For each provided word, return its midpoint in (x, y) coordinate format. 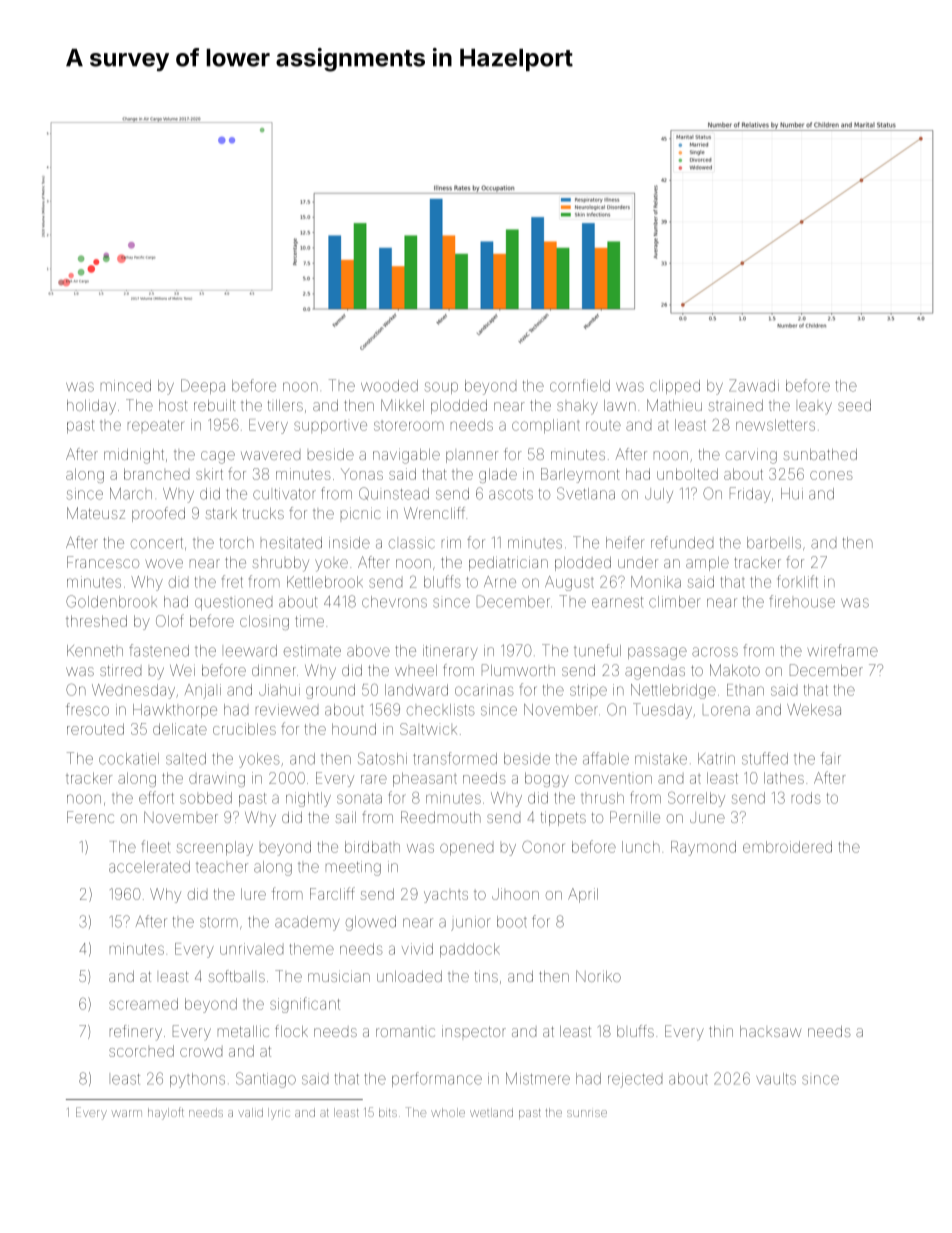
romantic (405, 1032)
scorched (141, 1051)
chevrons (394, 602)
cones (831, 475)
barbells (774, 543)
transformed (455, 758)
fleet (156, 846)
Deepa (203, 386)
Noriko (598, 976)
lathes (784, 778)
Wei (182, 670)
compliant (546, 426)
